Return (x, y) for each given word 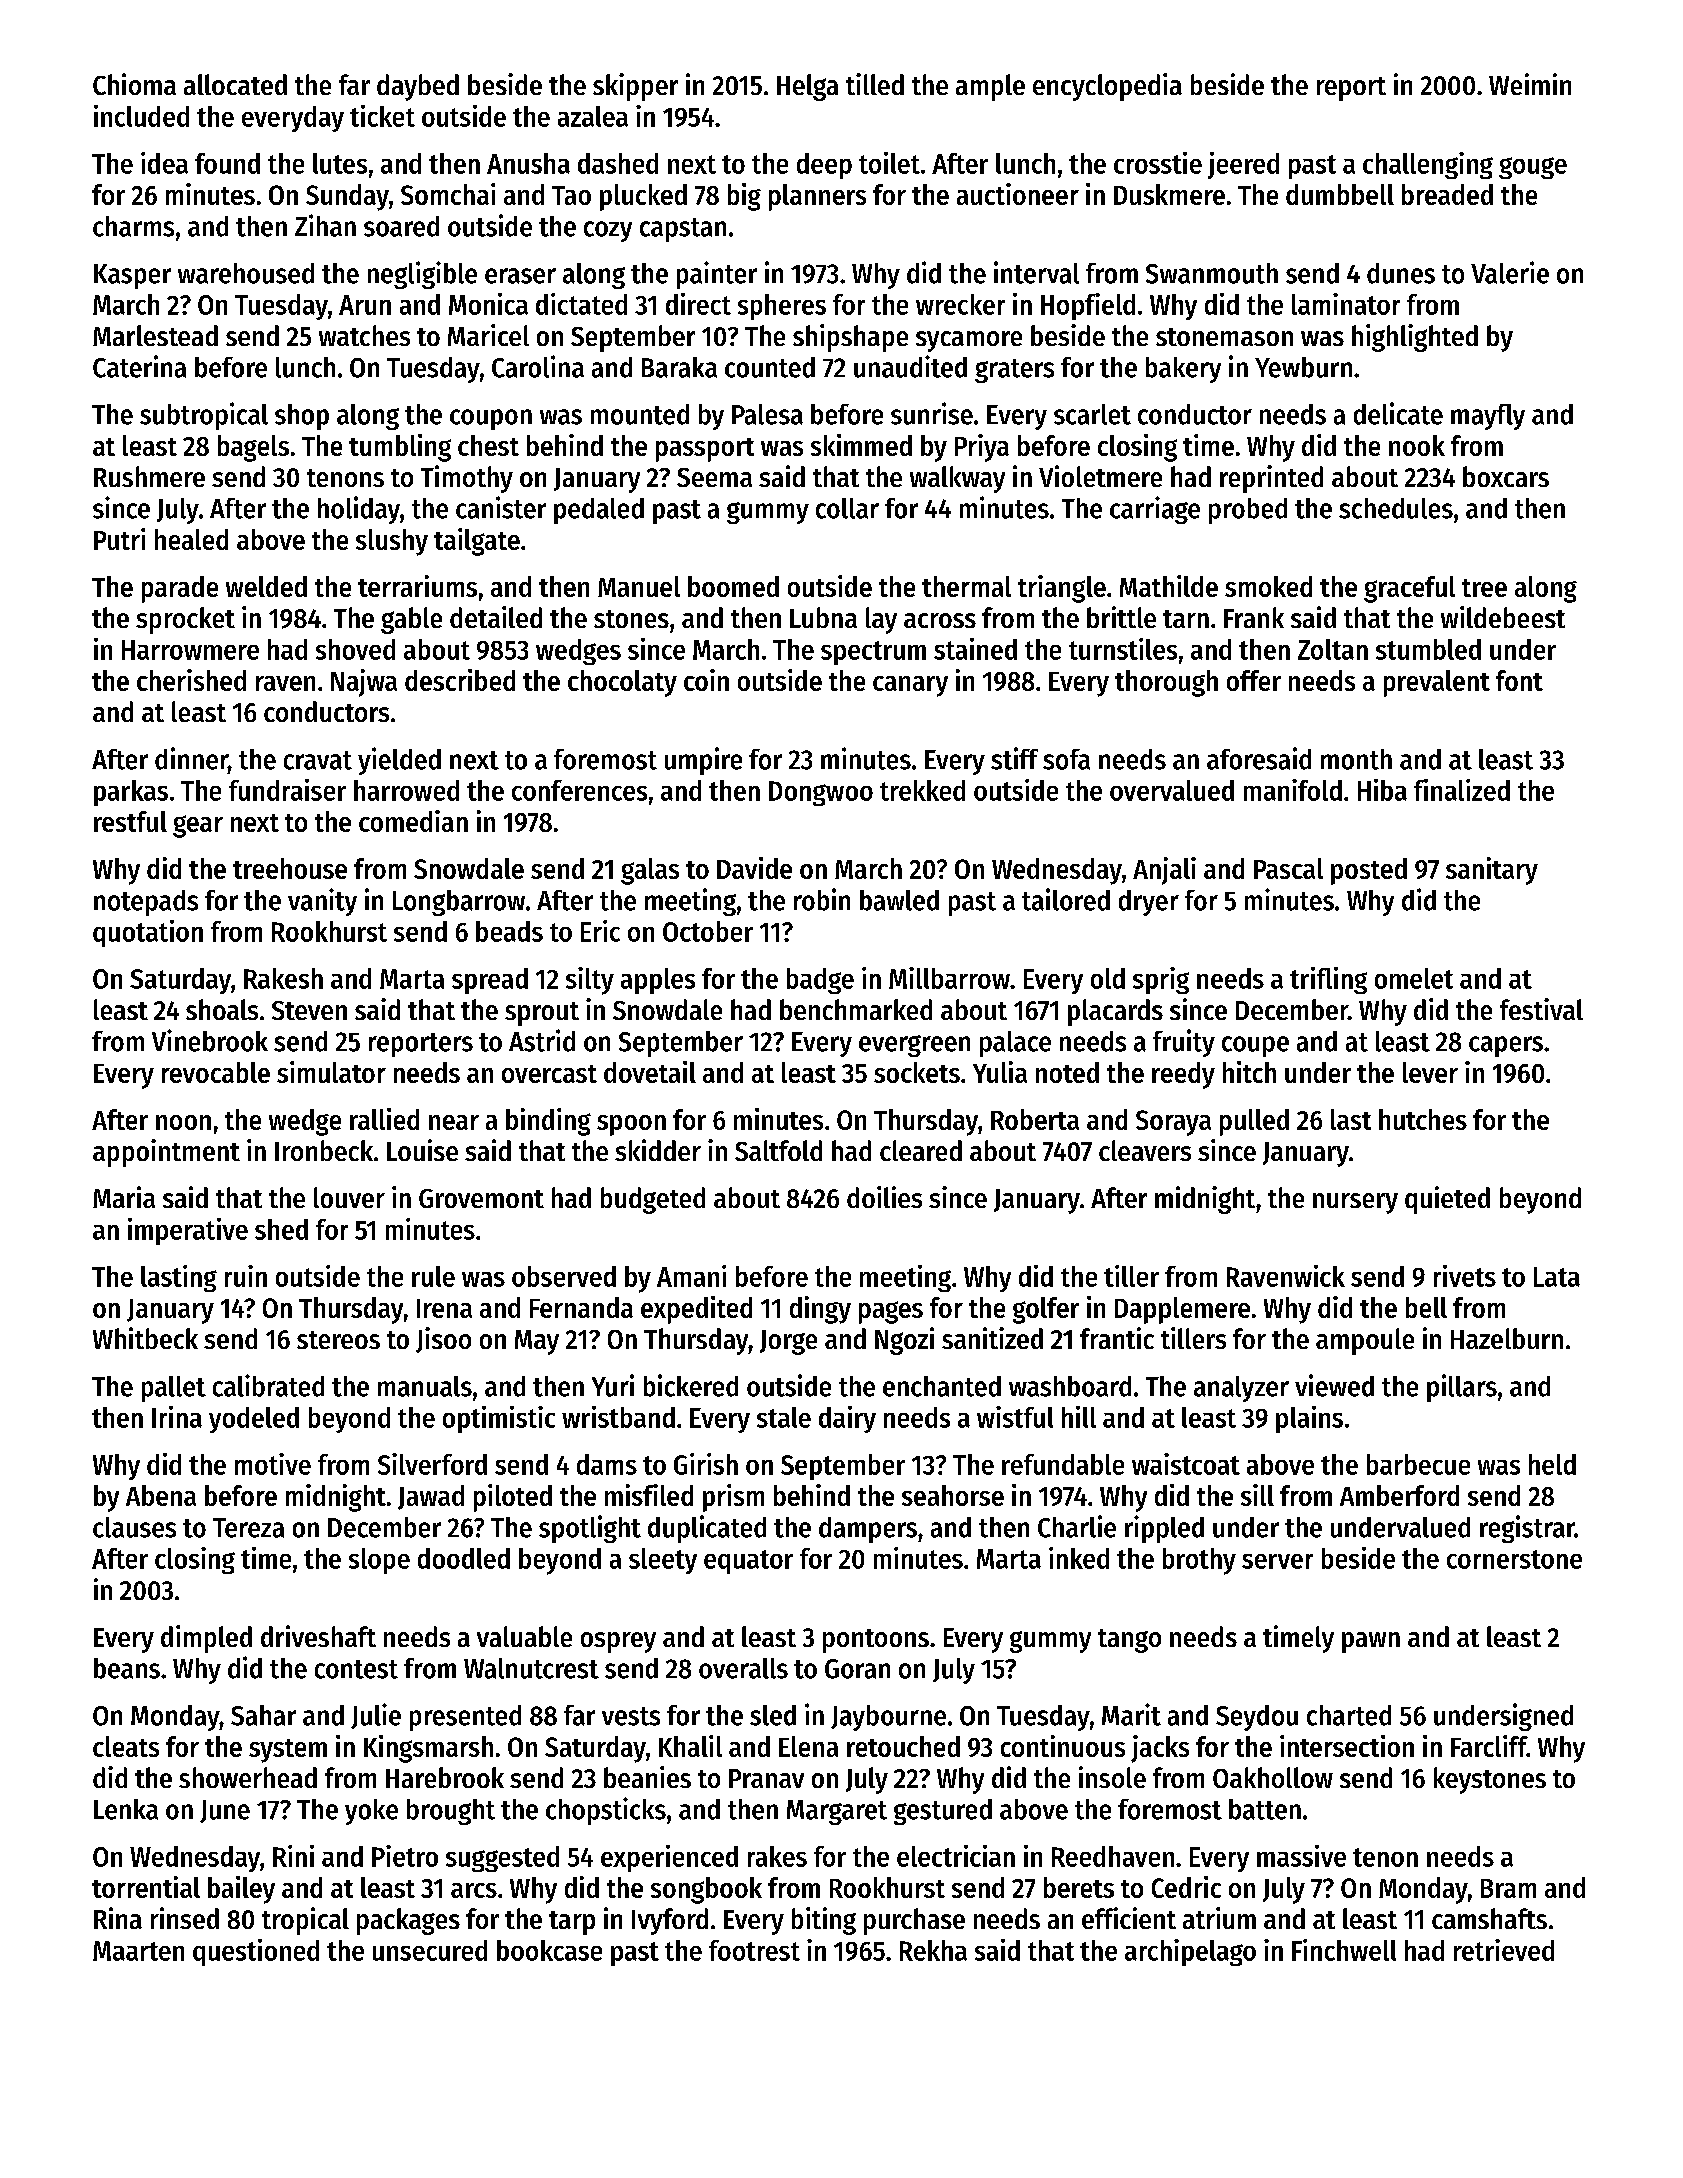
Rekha (933, 1950)
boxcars (1506, 476)
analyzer (1241, 1389)
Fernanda (581, 1307)
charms (133, 226)
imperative (188, 1231)
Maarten (138, 1951)
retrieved (1504, 1950)
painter (717, 275)
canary (910, 686)
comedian (413, 821)
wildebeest (1503, 617)
